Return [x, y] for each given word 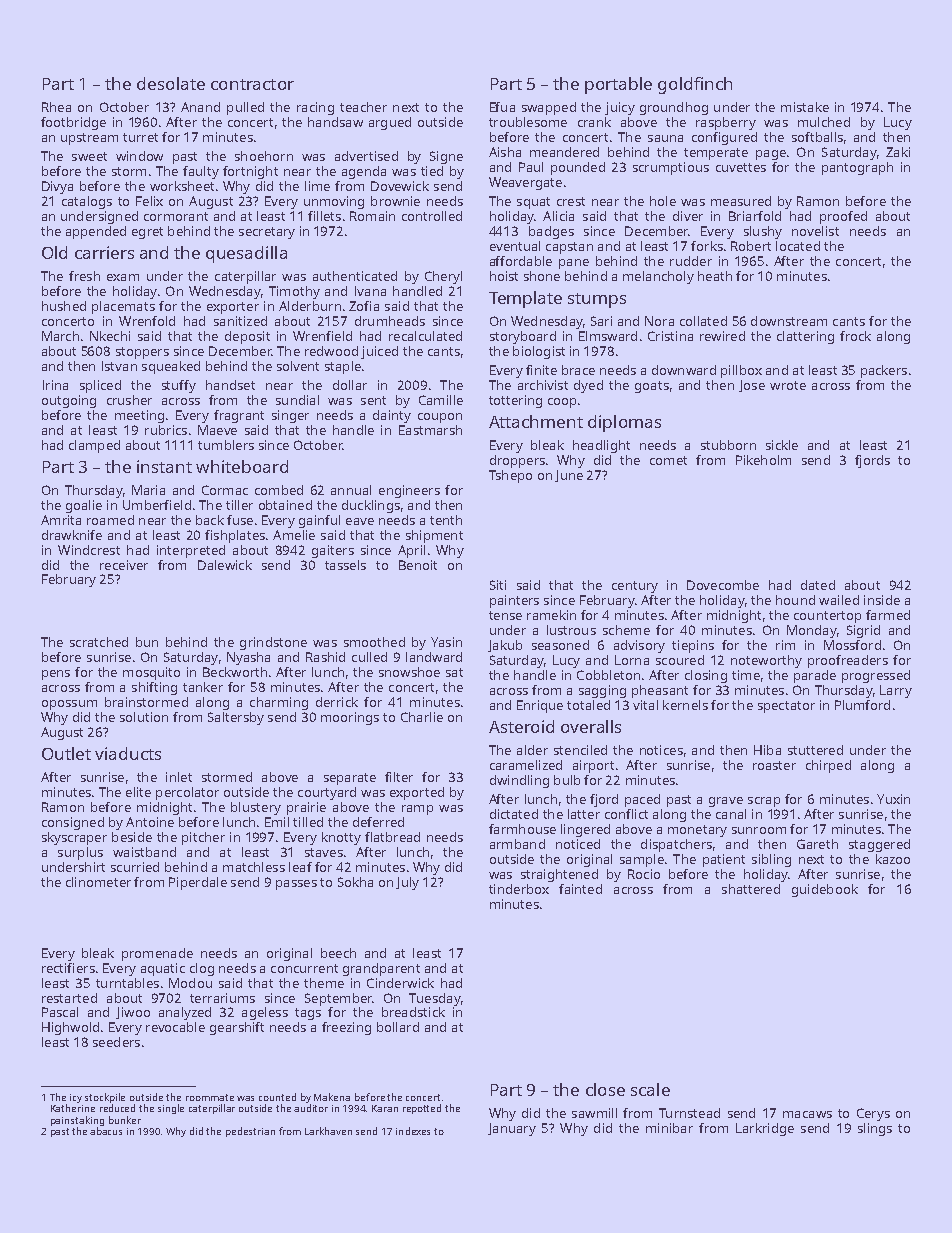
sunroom [759, 830]
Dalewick [225, 565]
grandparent [381, 969]
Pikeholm [763, 460]
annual [351, 490]
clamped [94, 446]
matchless [254, 867]
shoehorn [264, 156]
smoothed [374, 642]
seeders [116, 1042]
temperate [716, 154]
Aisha [505, 152]
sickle [782, 445]
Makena [332, 1097]
